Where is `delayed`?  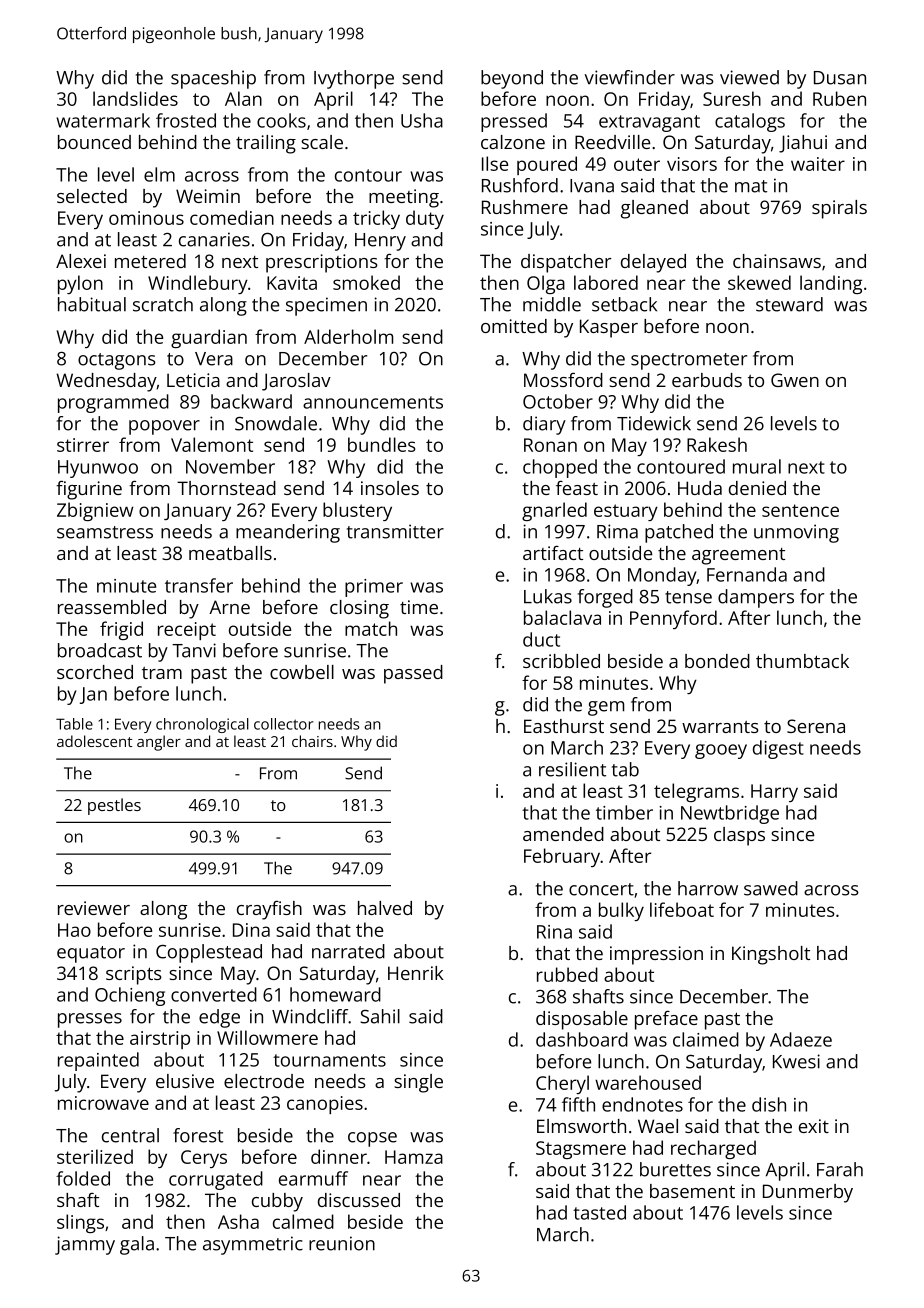 delayed is located at coordinates (653, 263).
